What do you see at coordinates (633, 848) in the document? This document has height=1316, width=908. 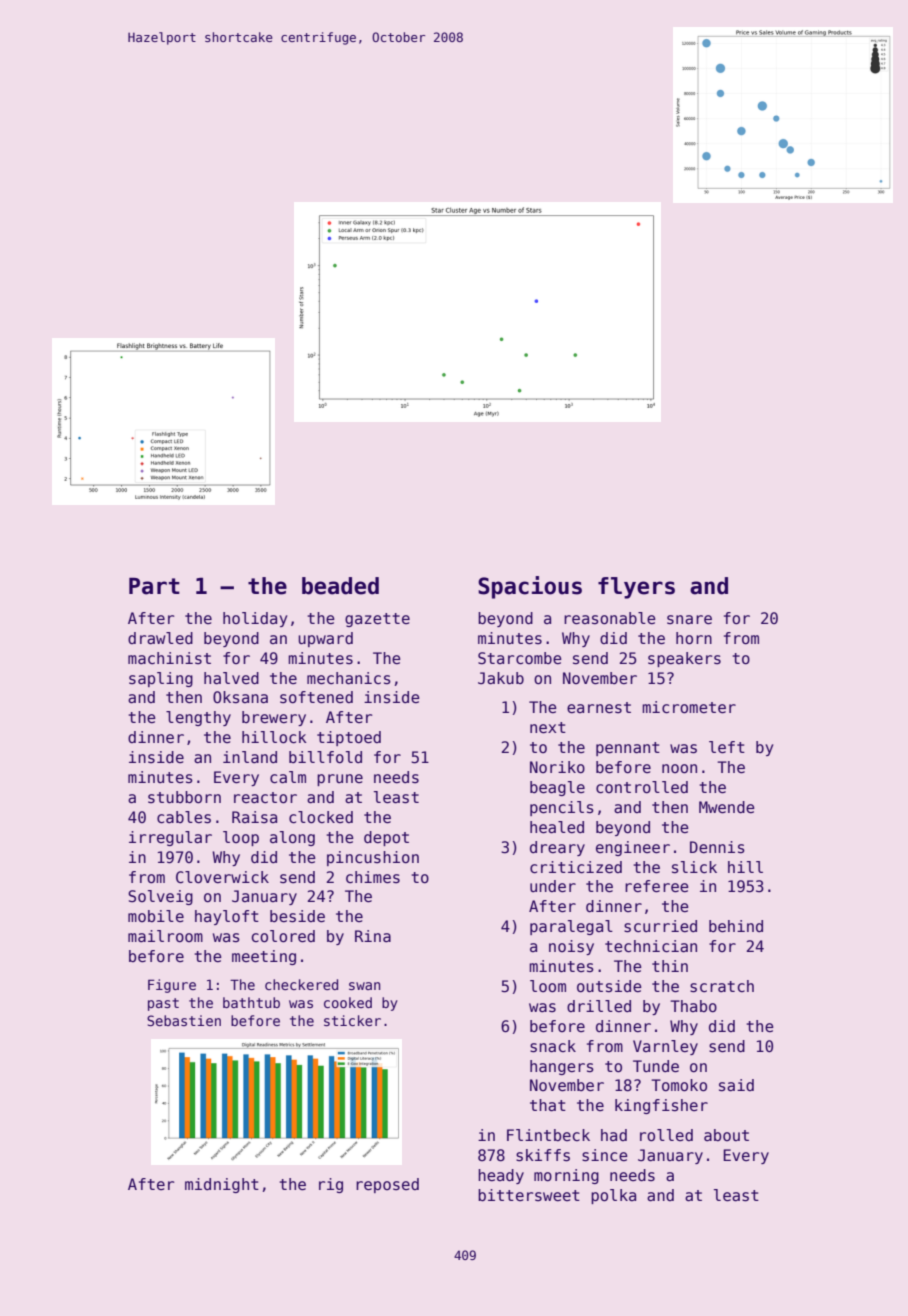 I see `engineer` at bounding box center [633, 848].
